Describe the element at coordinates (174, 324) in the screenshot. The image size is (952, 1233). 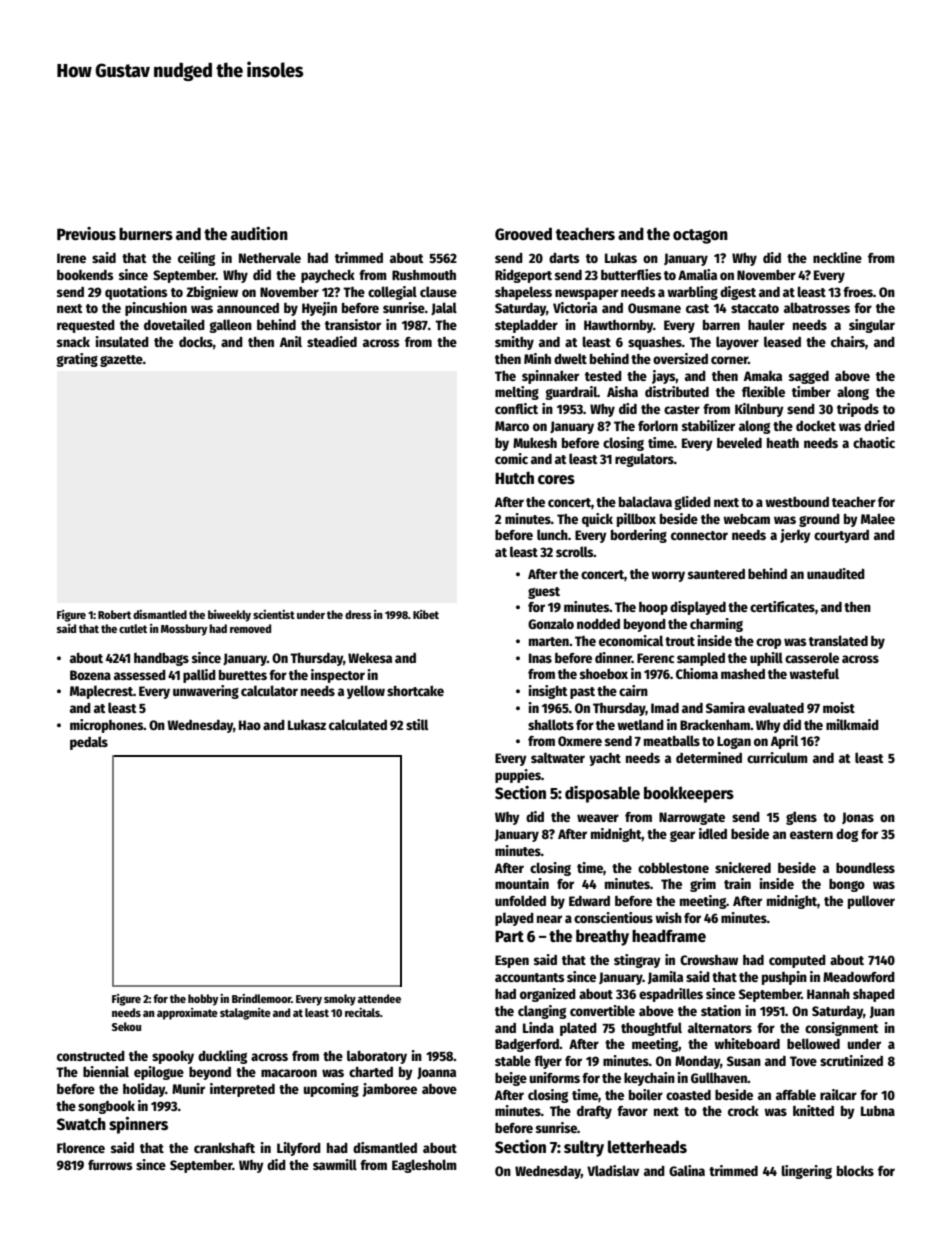
I see `dovetailed` at that location.
